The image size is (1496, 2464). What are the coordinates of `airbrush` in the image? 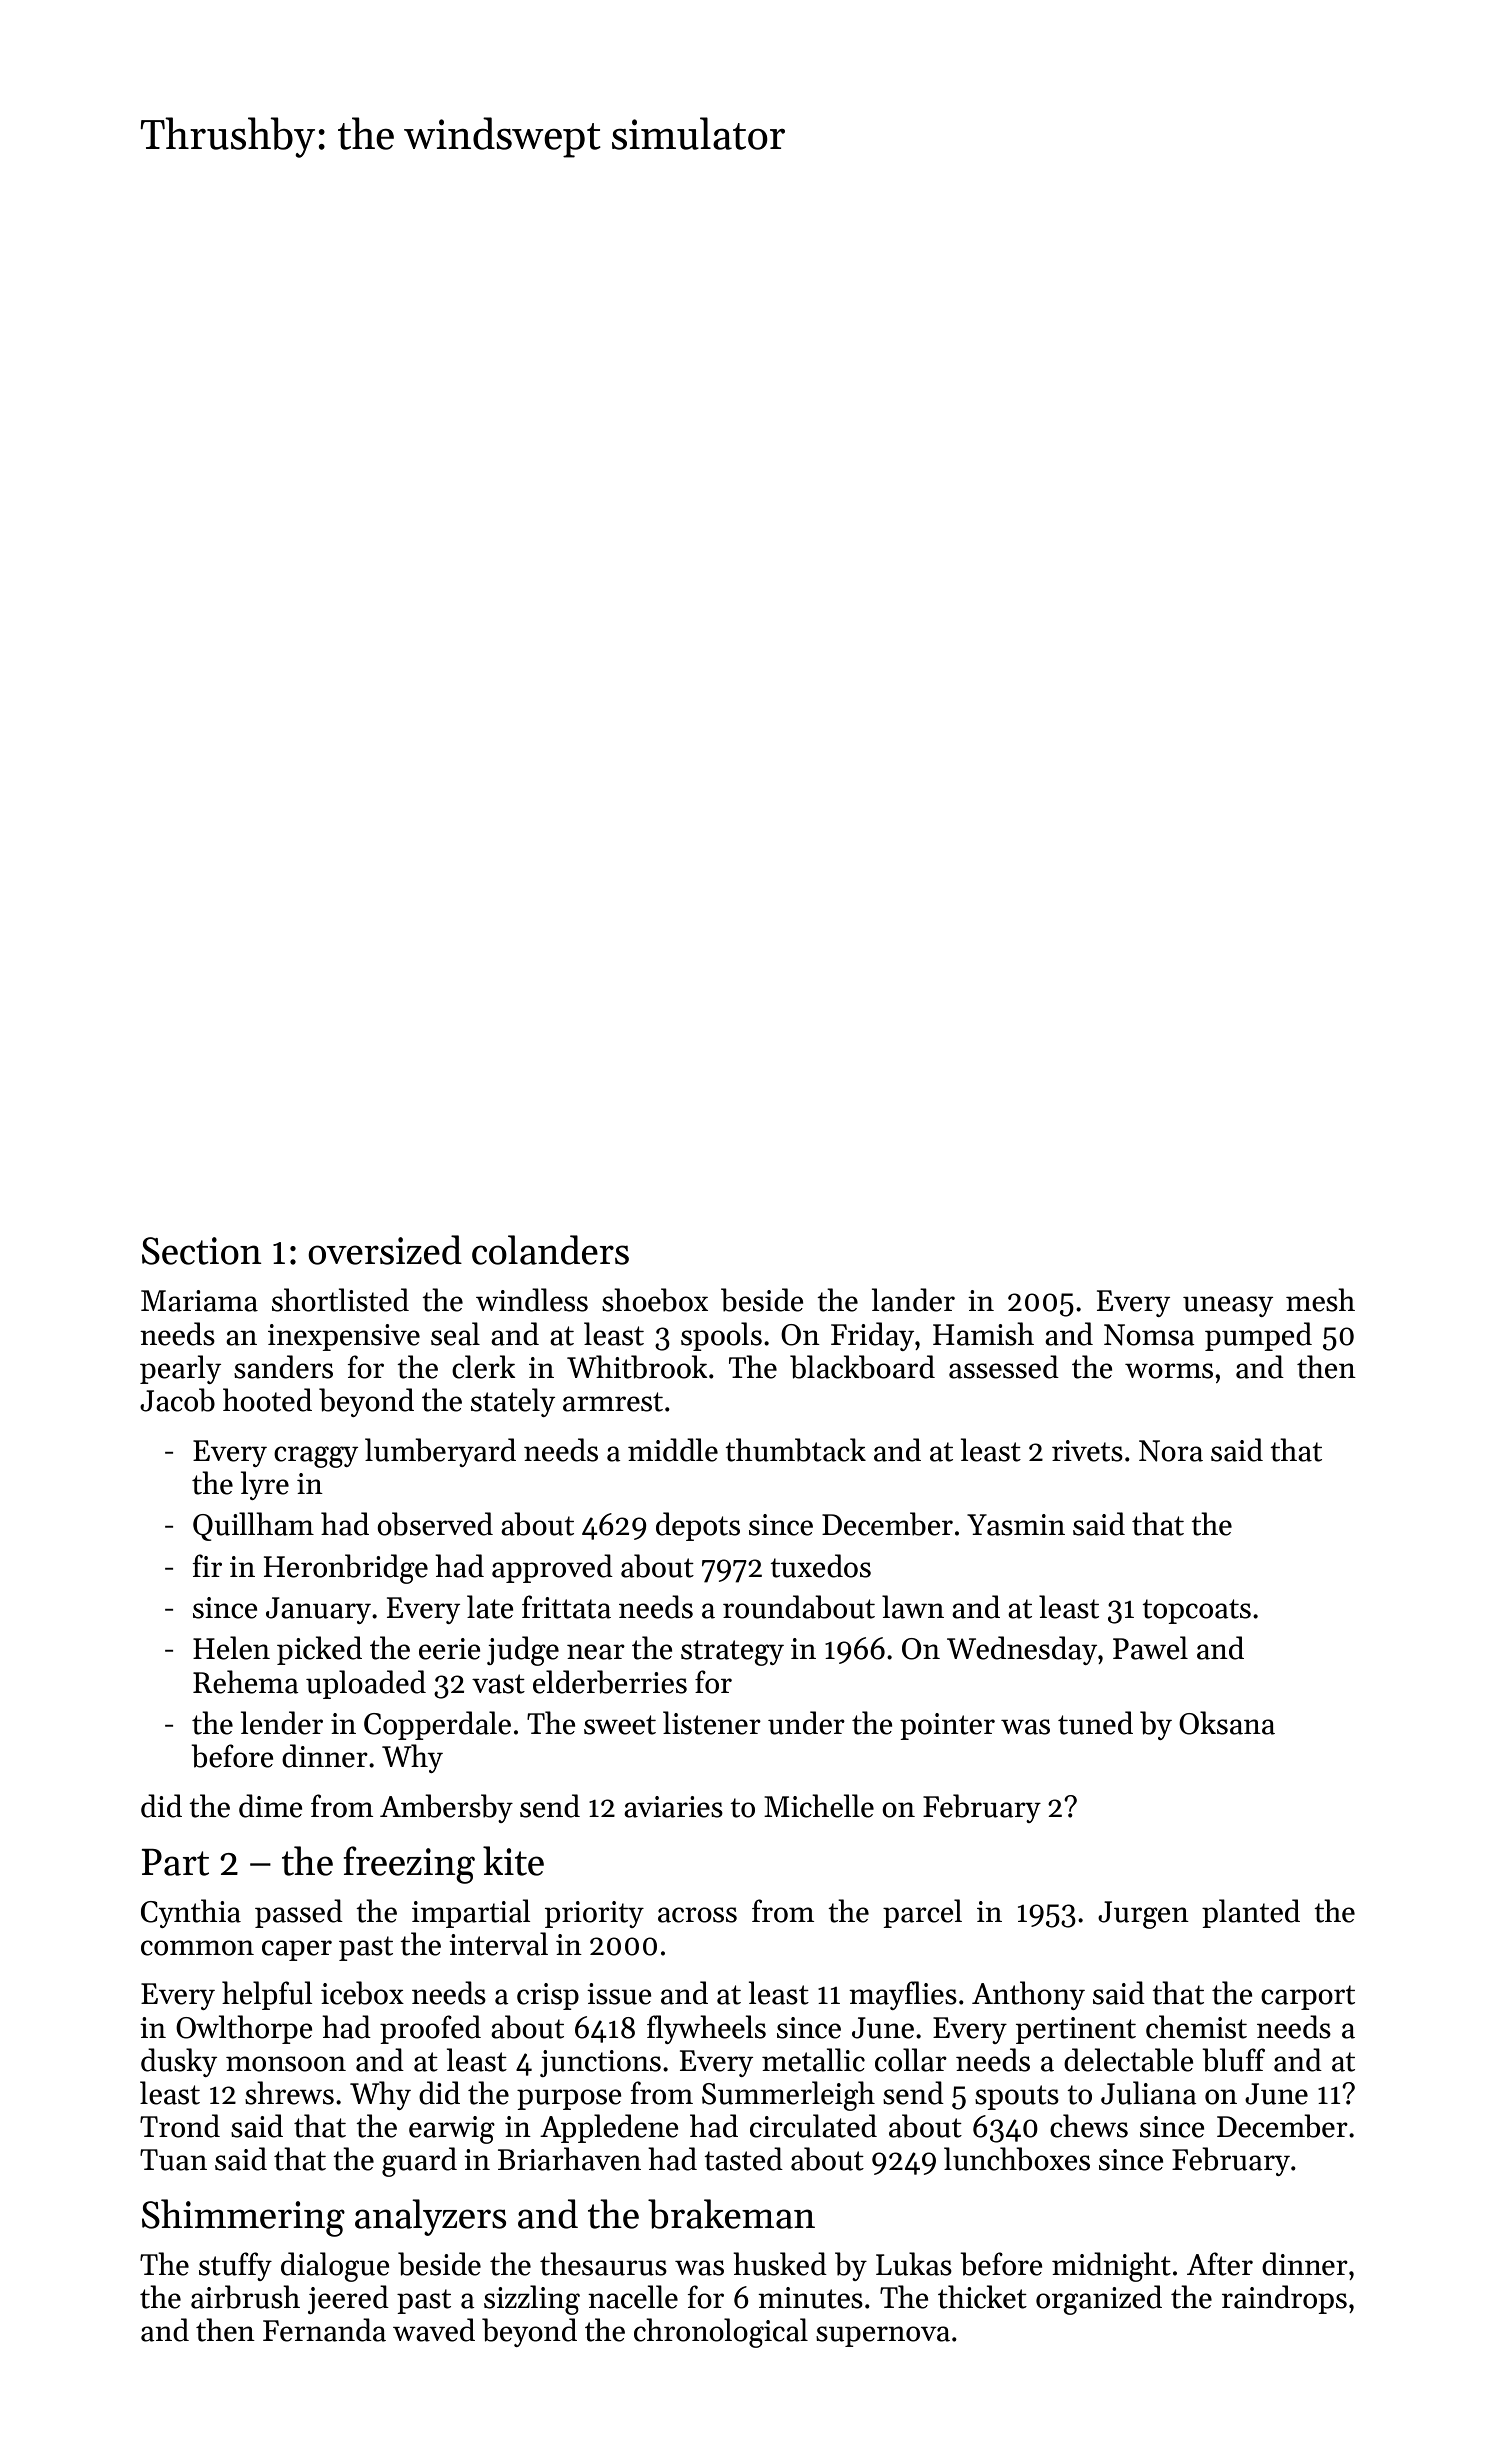 It's located at (245, 2297).
